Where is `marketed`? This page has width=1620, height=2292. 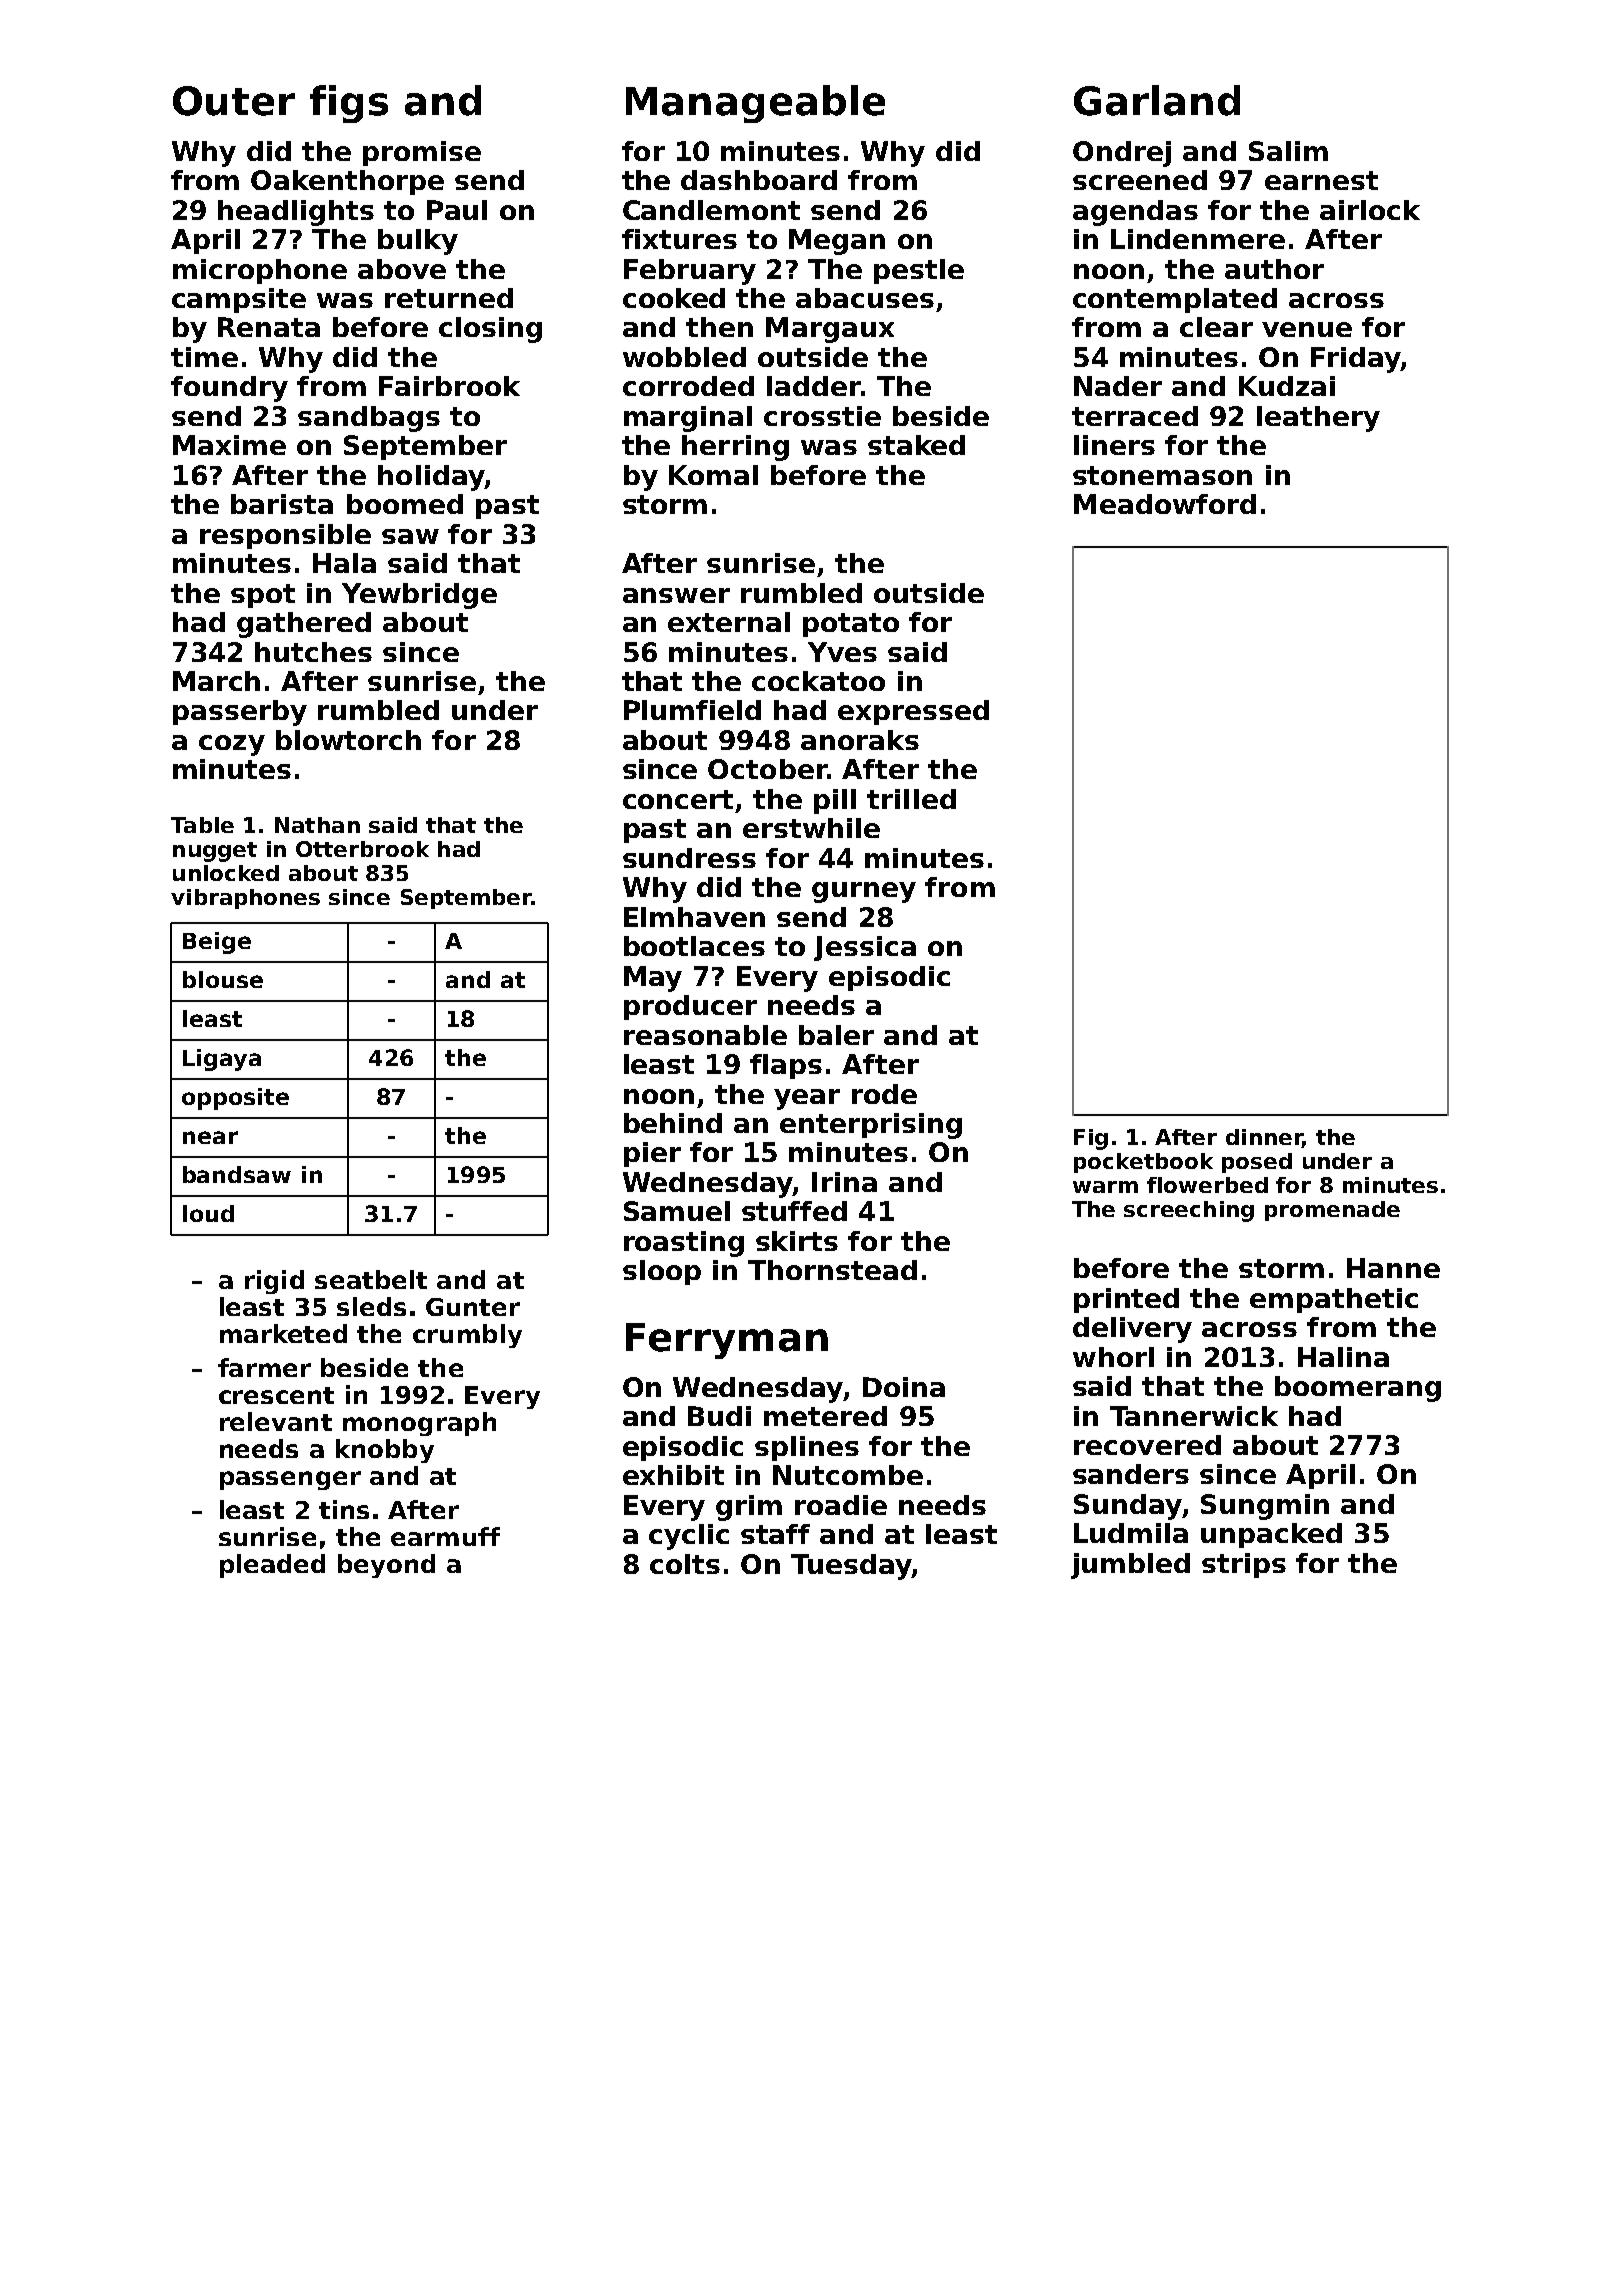 marketed is located at coordinates (283, 1333).
